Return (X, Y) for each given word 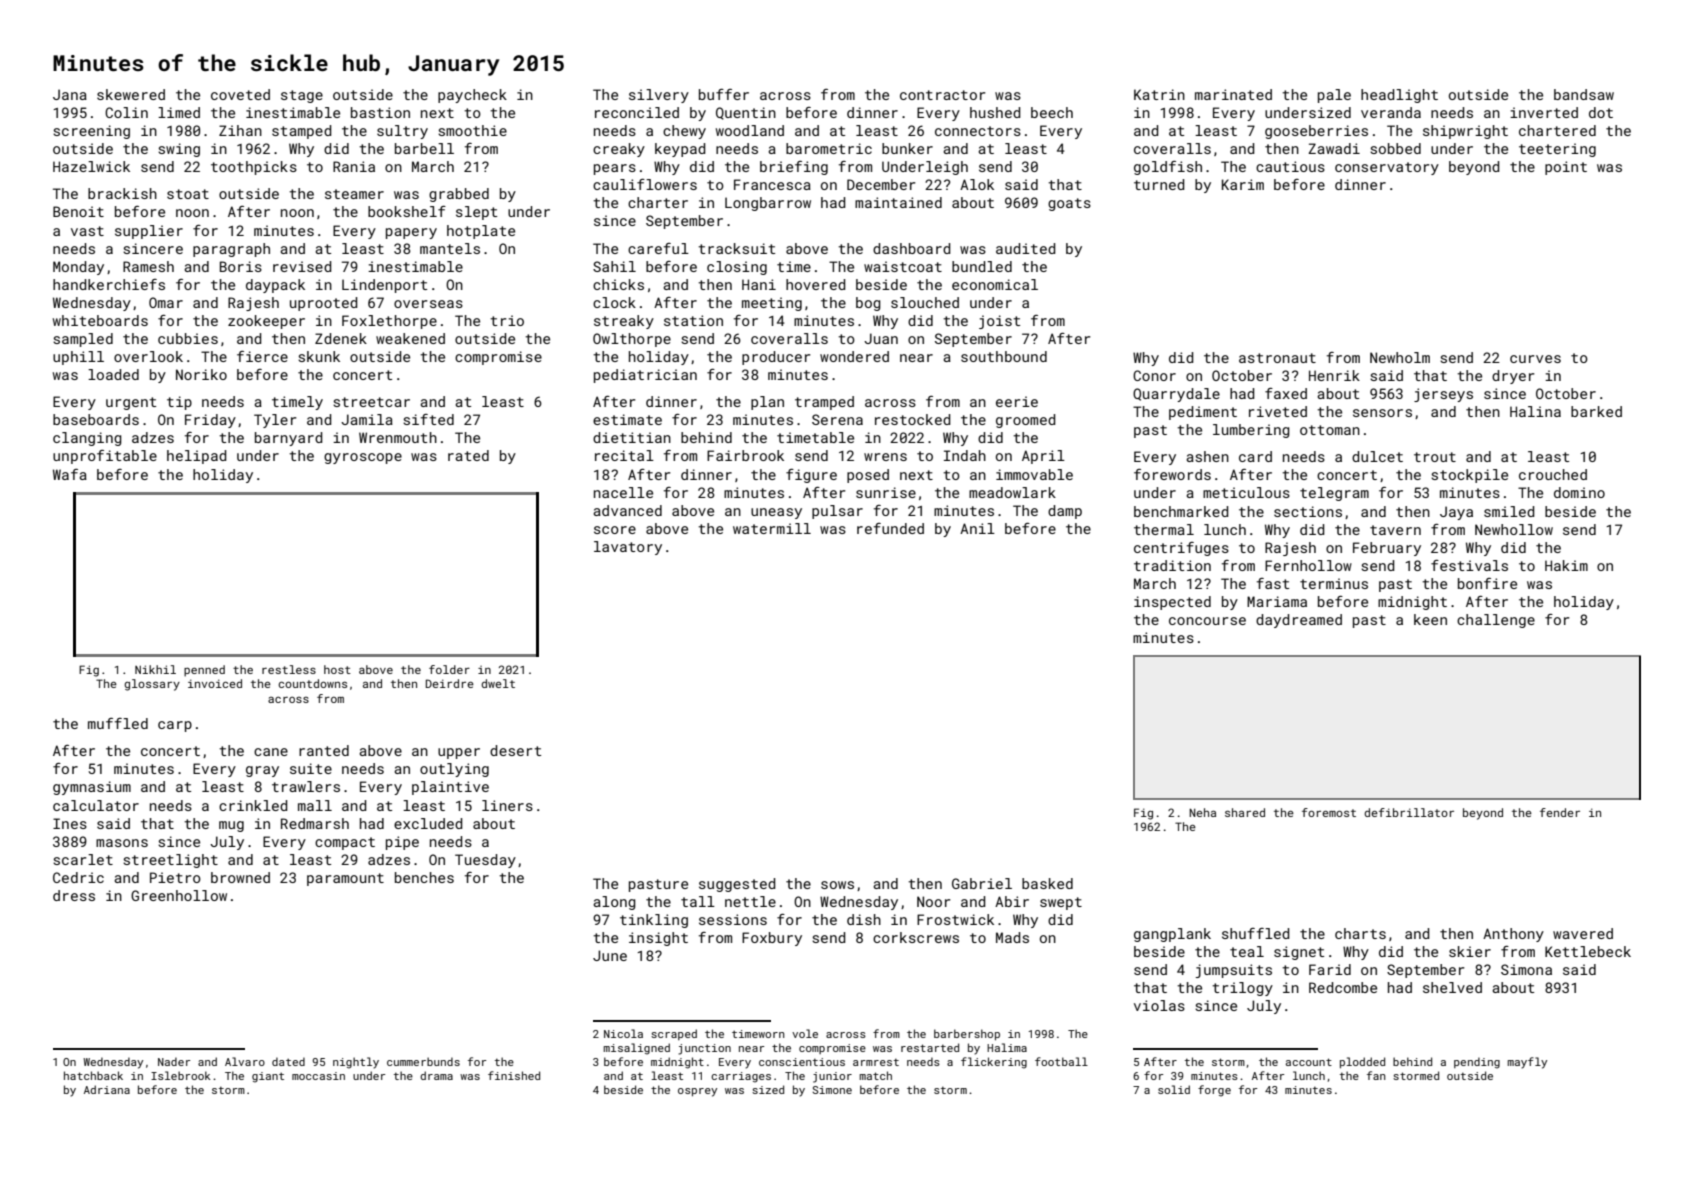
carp (175, 726)
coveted (240, 94)
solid (1174, 1089)
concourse (1207, 621)
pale (1334, 96)
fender (1560, 812)
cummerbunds (423, 1061)
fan (1376, 1075)
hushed (995, 112)
